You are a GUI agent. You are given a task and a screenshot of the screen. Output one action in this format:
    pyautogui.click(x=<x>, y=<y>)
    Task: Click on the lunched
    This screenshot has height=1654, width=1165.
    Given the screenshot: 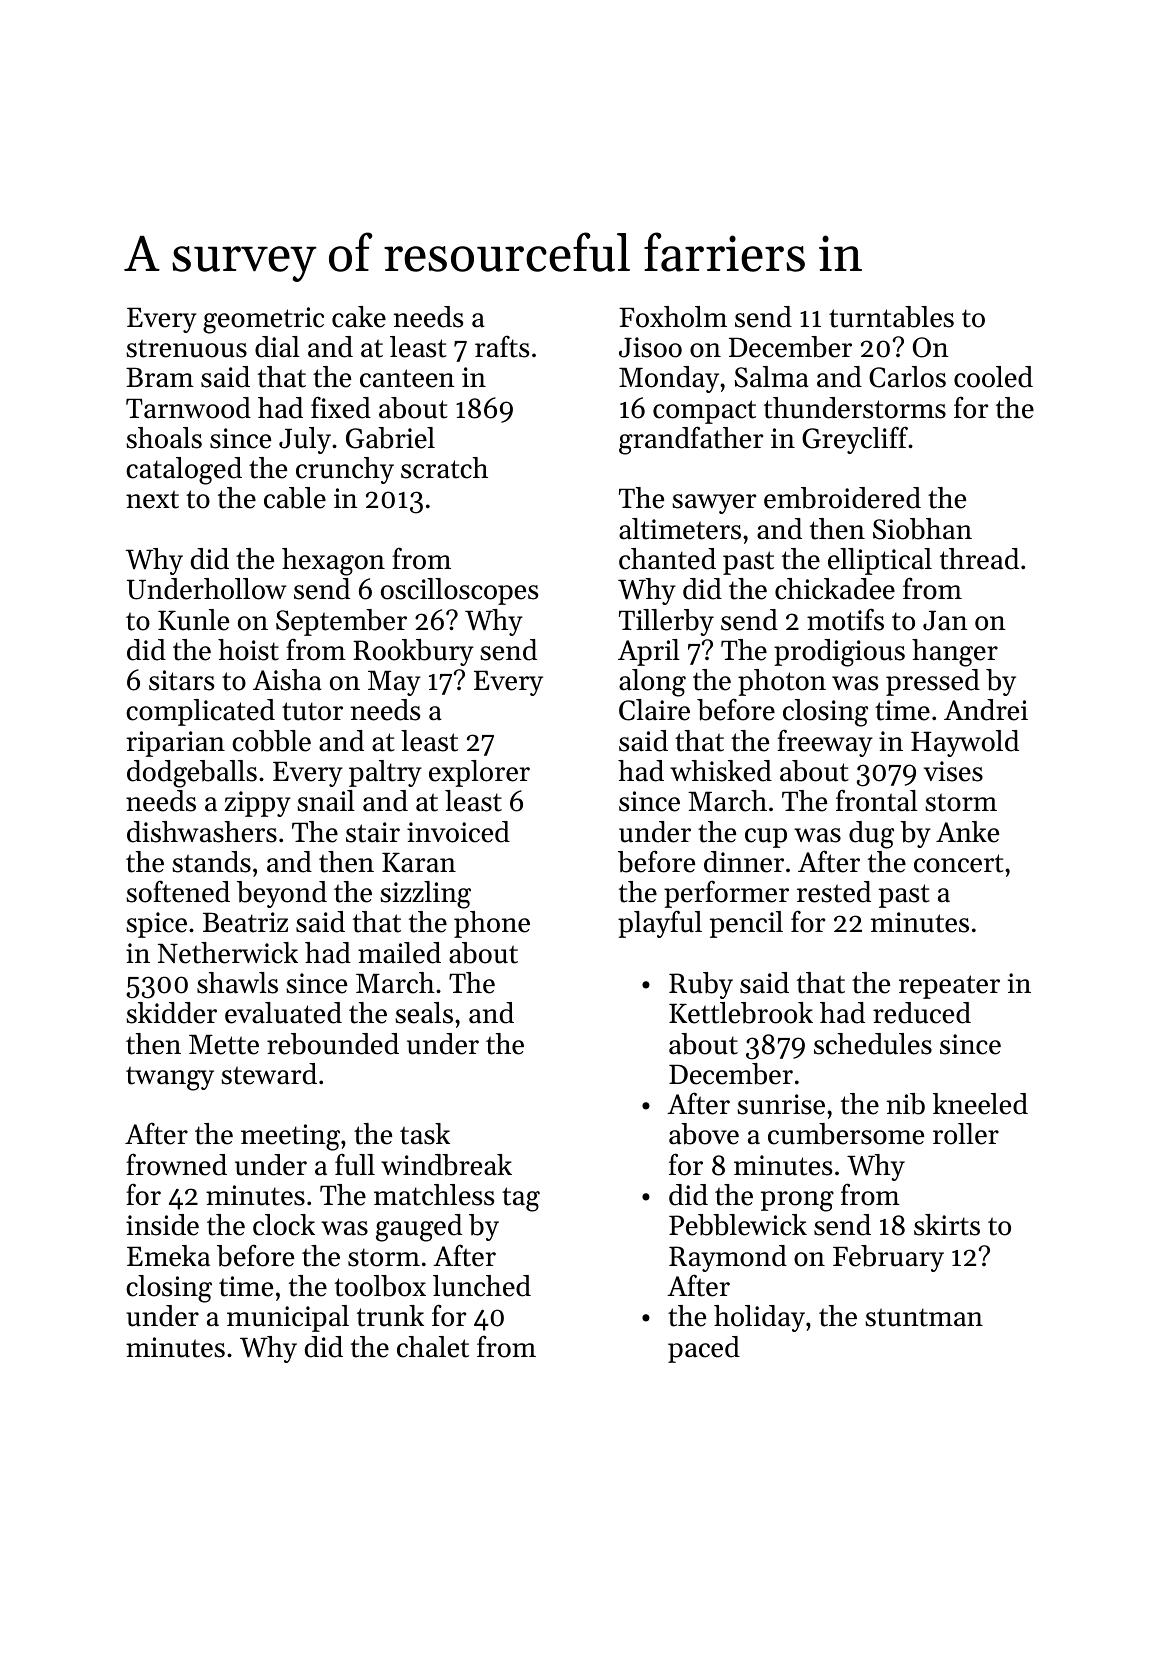 What is the action you would take?
    pyautogui.click(x=482, y=1286)
